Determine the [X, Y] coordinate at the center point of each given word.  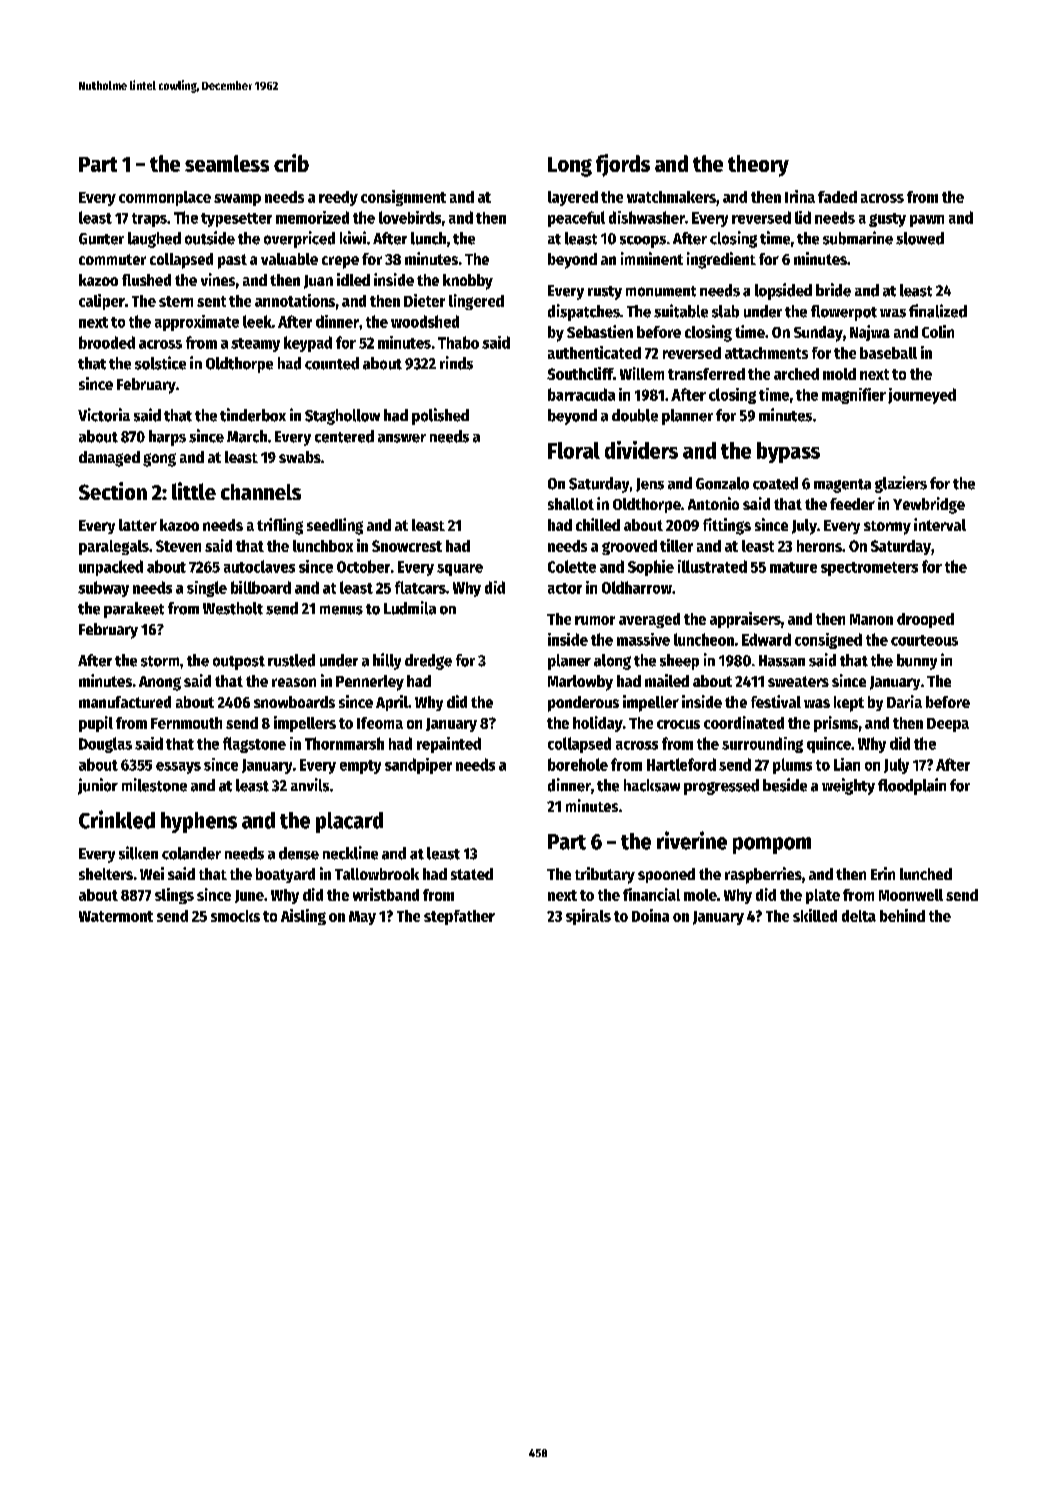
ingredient [721, 260]
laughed [154, 240]
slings [174, 896]
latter [138, 525]
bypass [788, 452]
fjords [623, 165]
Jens [650, 485]
